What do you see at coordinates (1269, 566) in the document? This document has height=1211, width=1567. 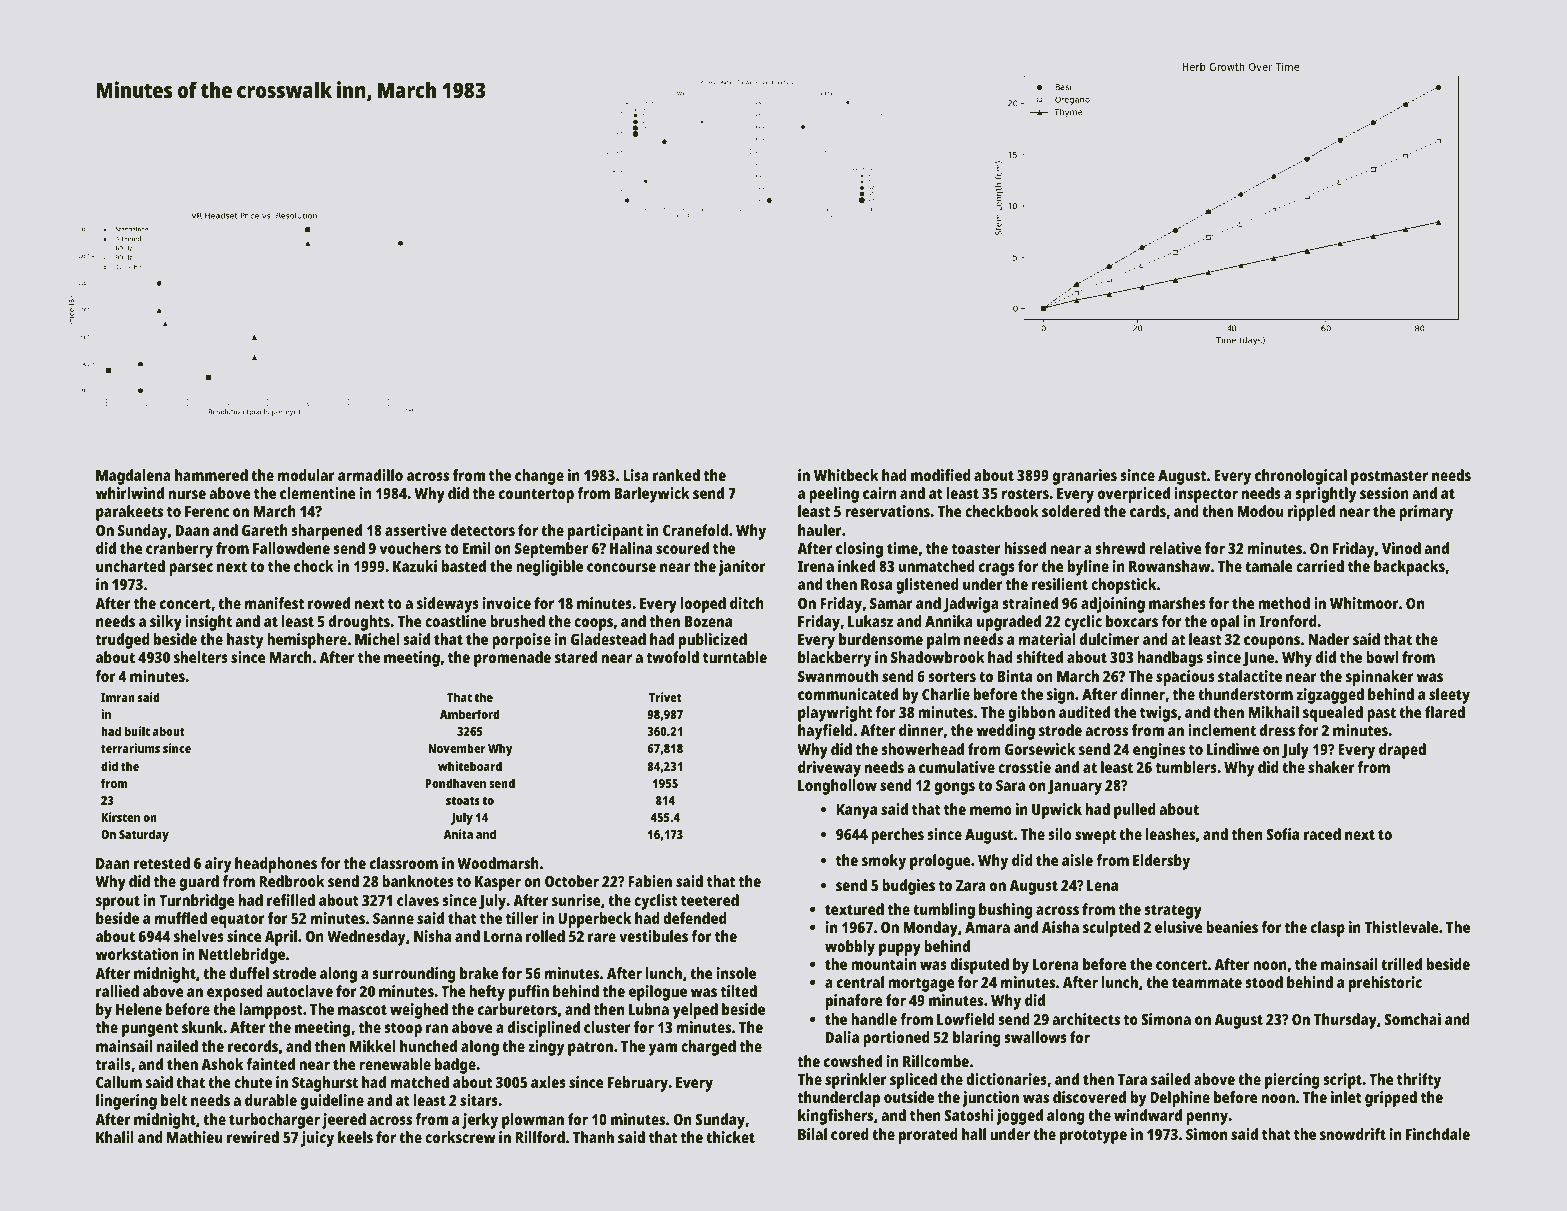 I see `tamale` at bounding box center [1269, 566].
